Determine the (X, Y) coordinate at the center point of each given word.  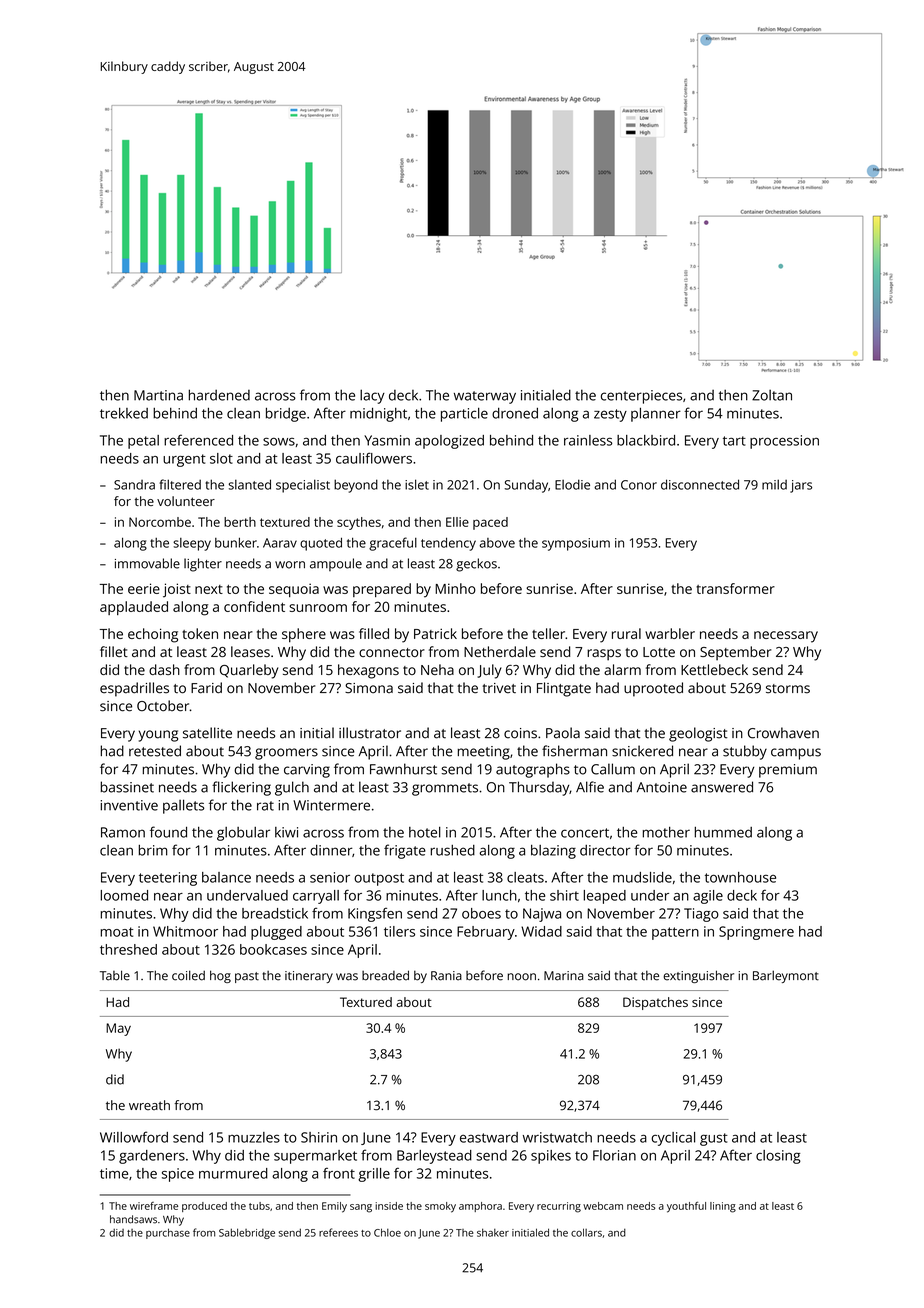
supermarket (315, 1157)
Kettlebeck (714, 669)
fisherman (574, 751)
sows (279, 441)
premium (788, 771)
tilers (399, 931)
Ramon (123, 832)
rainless (588, 440)
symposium (576, 544)
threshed (128, 949)
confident (254, 606)
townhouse (740, 877)
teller (548, 633)
